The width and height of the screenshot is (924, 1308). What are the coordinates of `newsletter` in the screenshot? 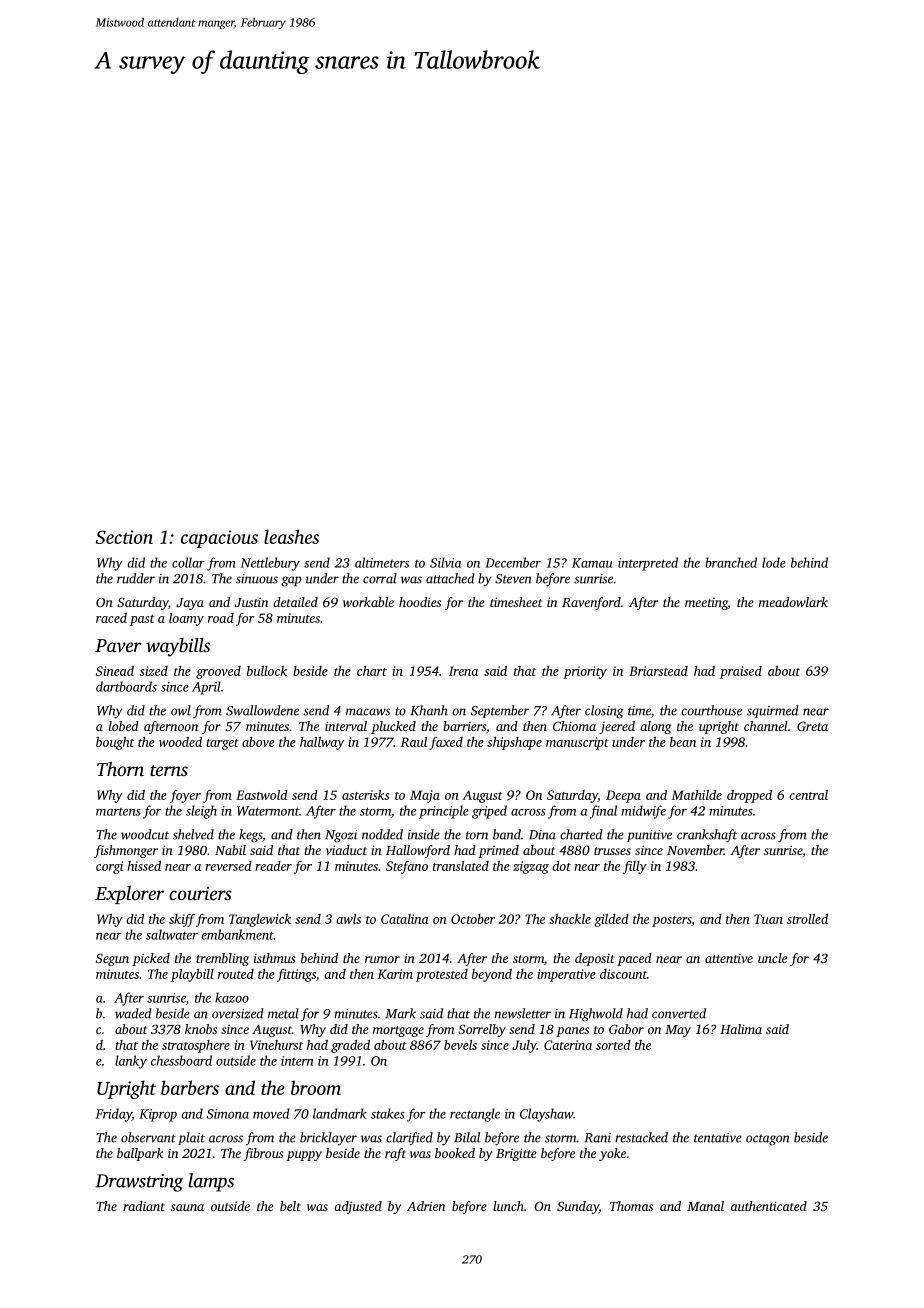 It's located at (522, 1013).
